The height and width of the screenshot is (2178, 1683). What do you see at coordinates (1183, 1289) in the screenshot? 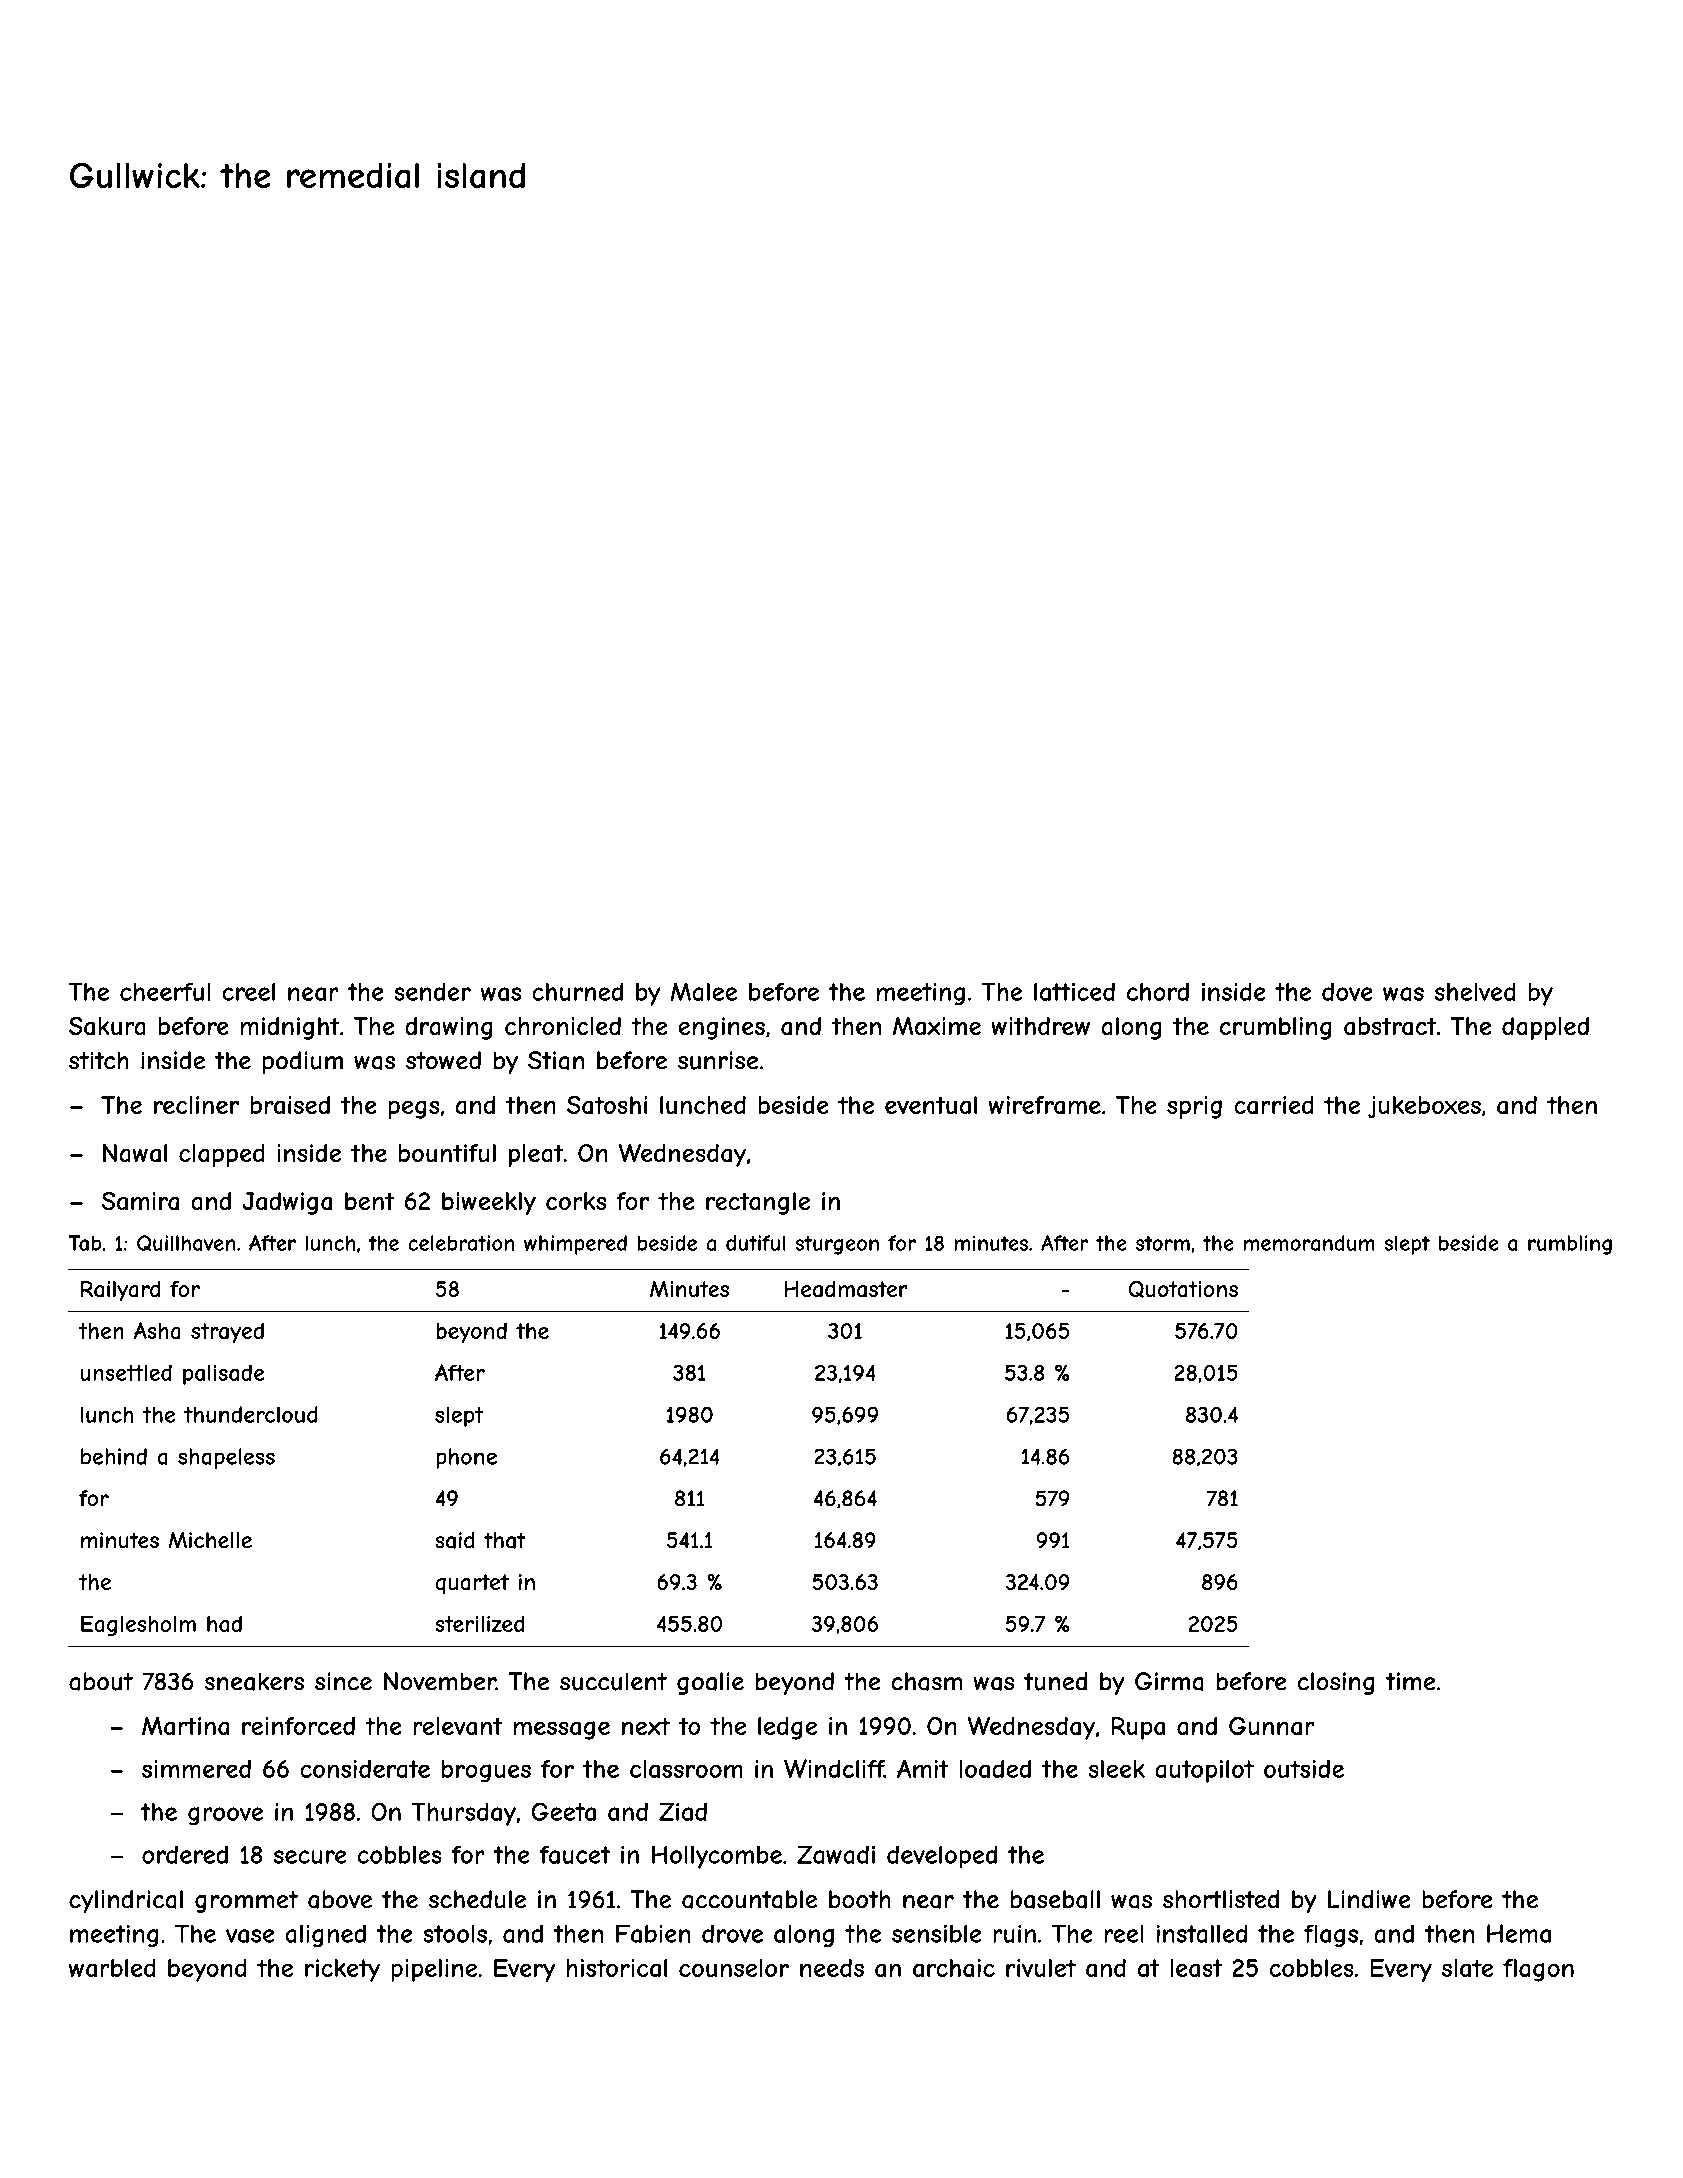
I see `Quotations` at bounding box center [1183, 1289].
